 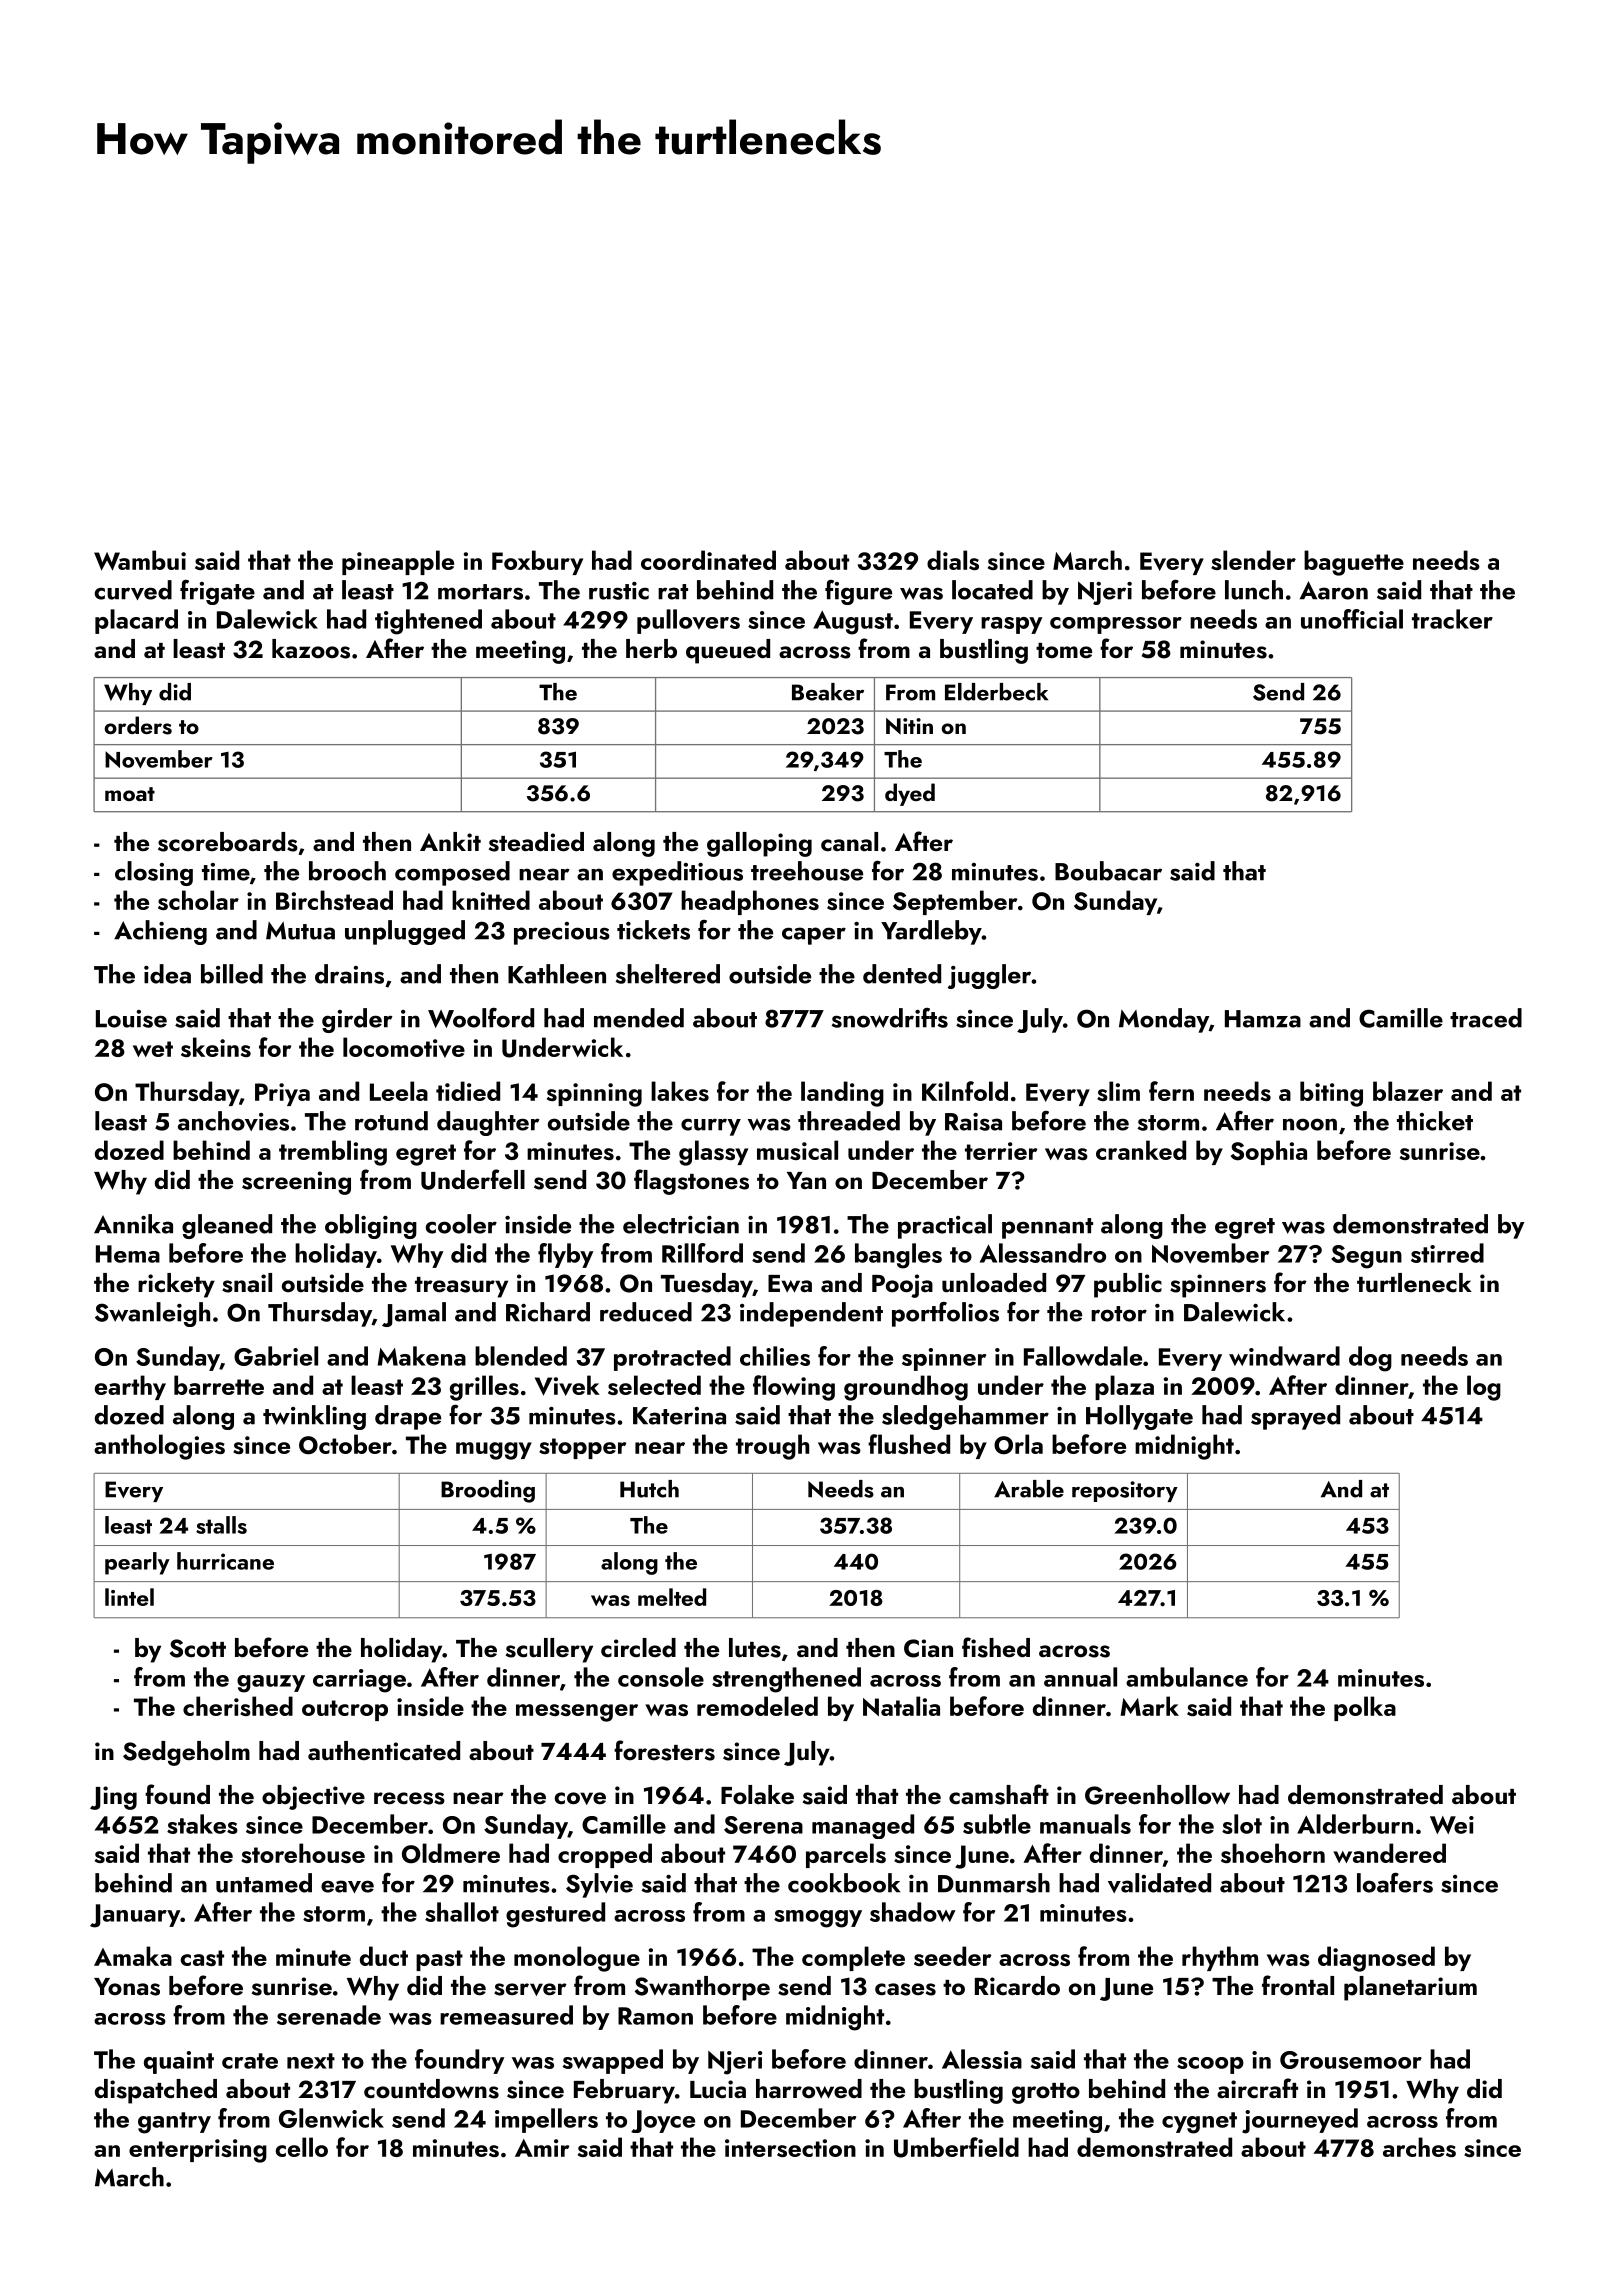 I want to click on gantry, so click(x=174, y=2123).
